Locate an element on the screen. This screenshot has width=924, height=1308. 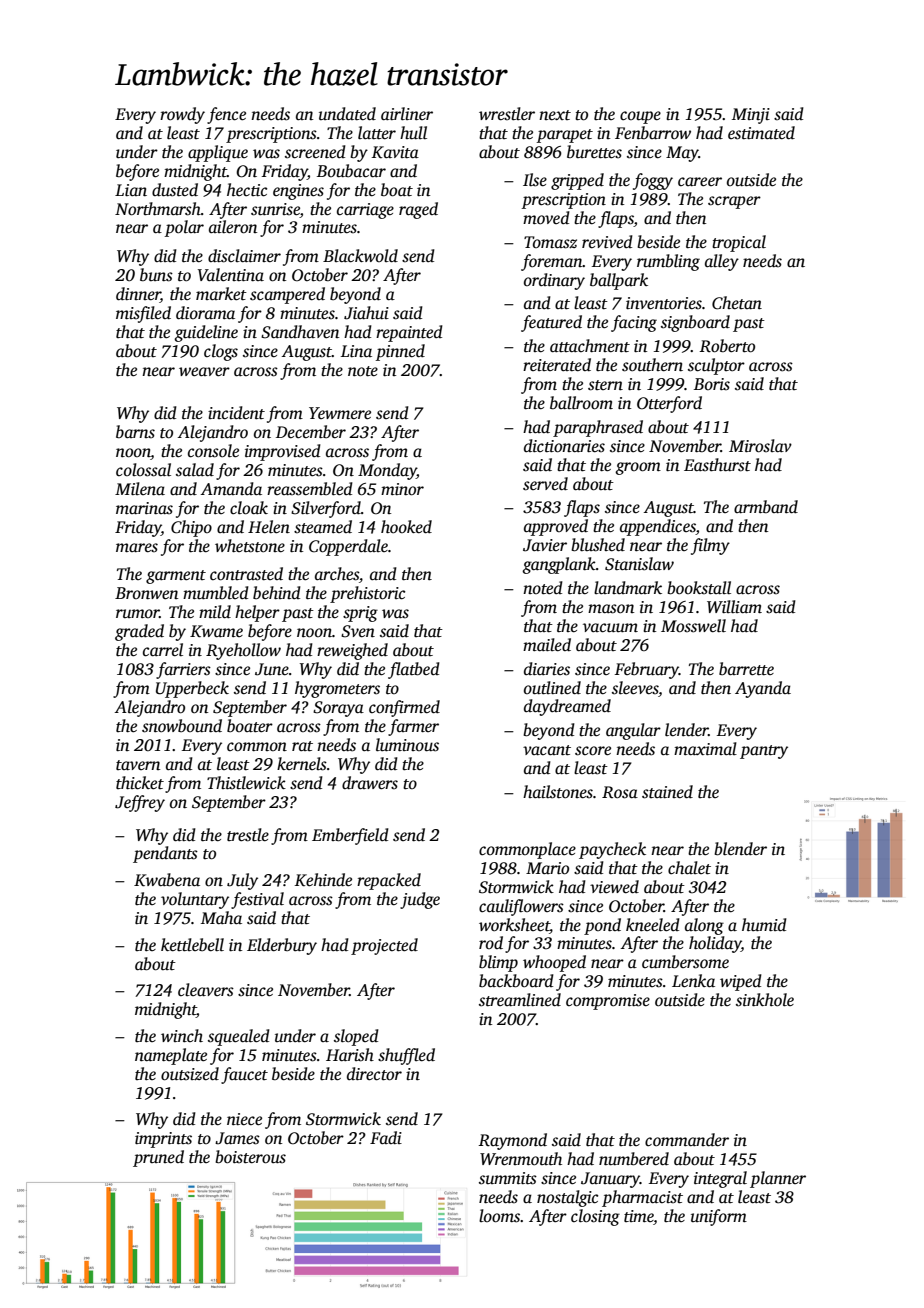
looms is located at coordinates (499, 1216).
